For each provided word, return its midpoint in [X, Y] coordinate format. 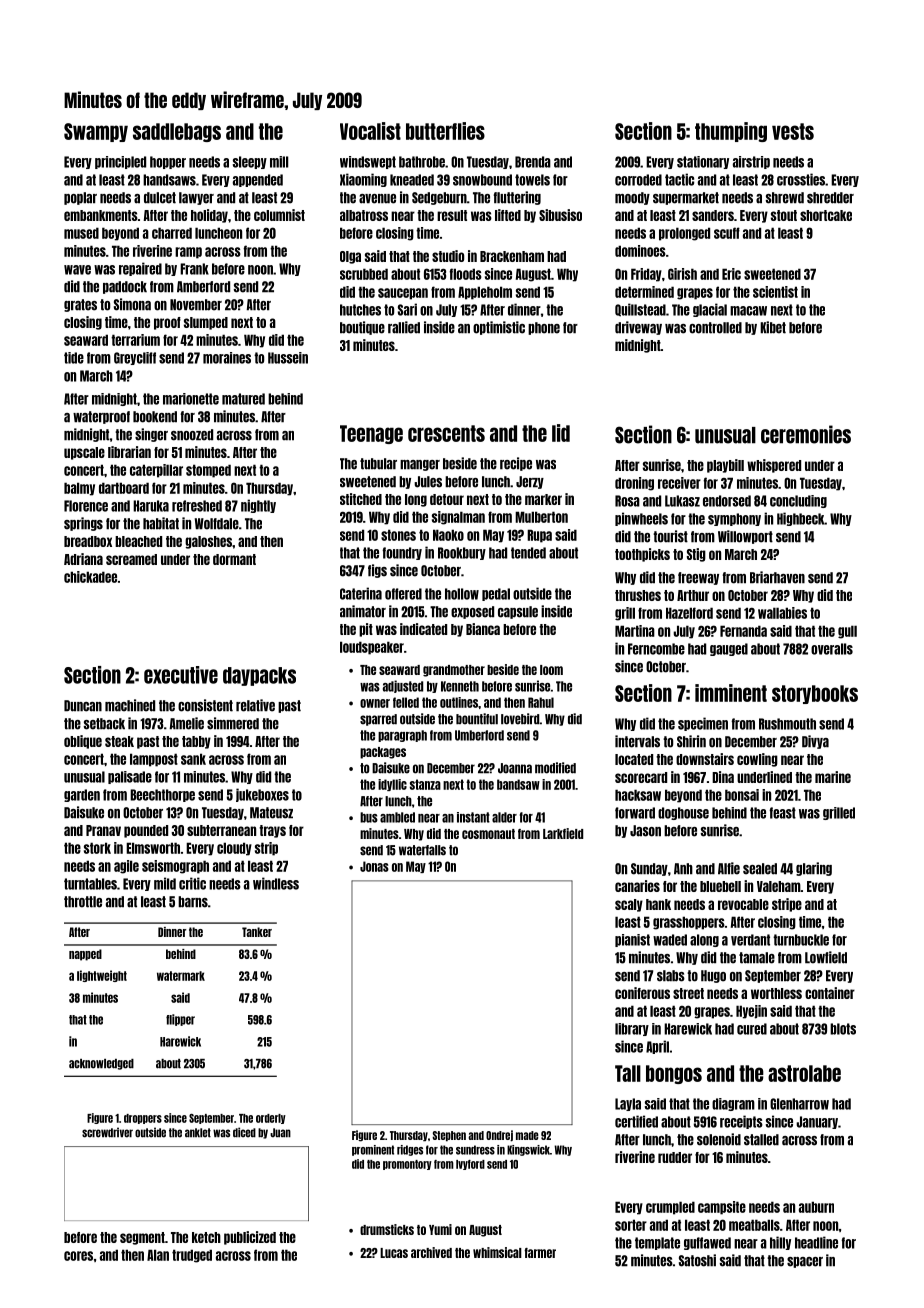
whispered [774, 466]
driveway [638, 328]
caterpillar [156, 471]
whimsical [497, 1252]
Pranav [103, 830]
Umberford [479, 735]
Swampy [96, 132]
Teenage [371, 434]
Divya [815, 742]
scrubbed [364, 274]
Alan [158, 1255]
